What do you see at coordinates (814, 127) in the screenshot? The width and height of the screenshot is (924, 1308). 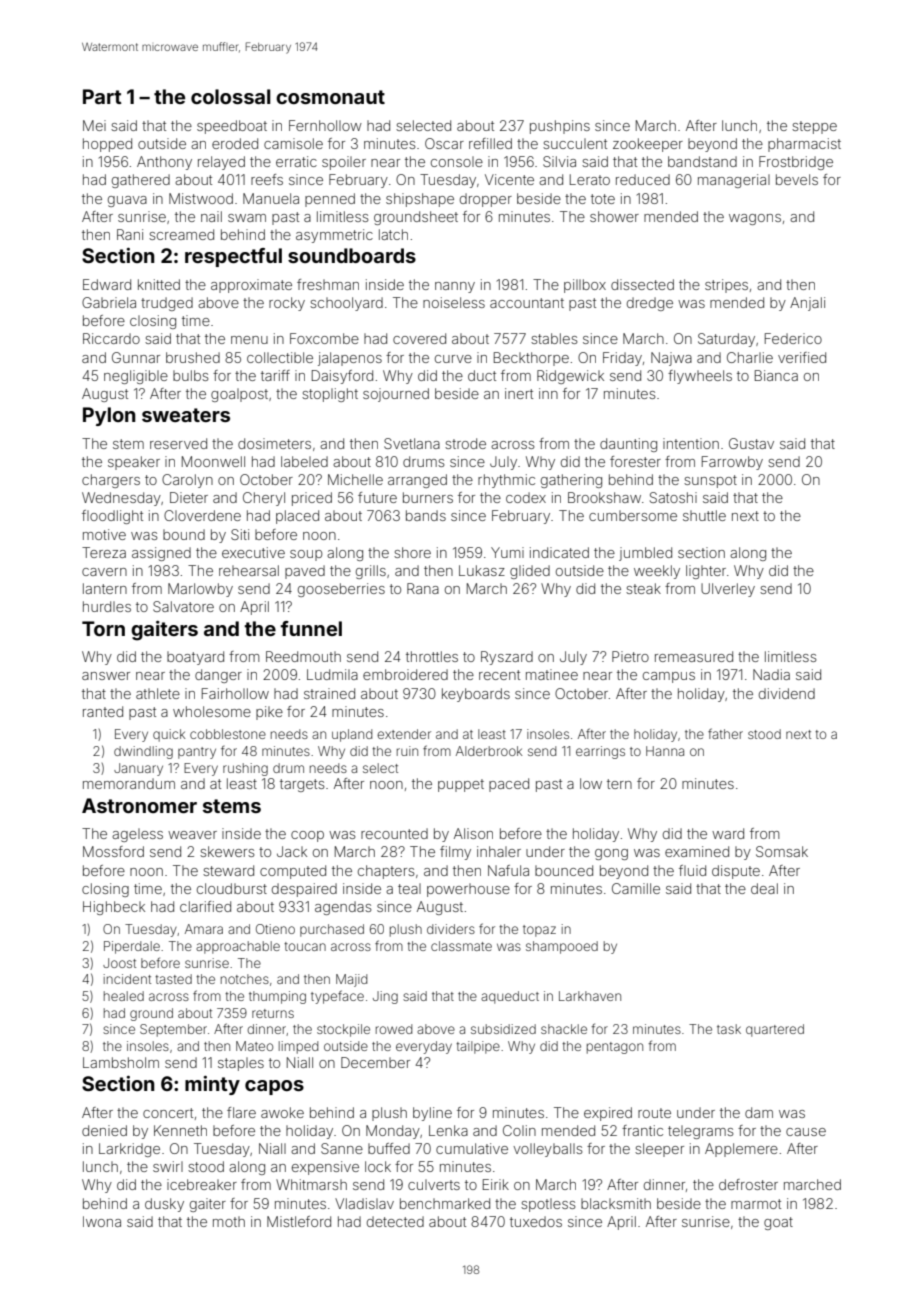 I see `steppe` at bounding box center [814, 127].
